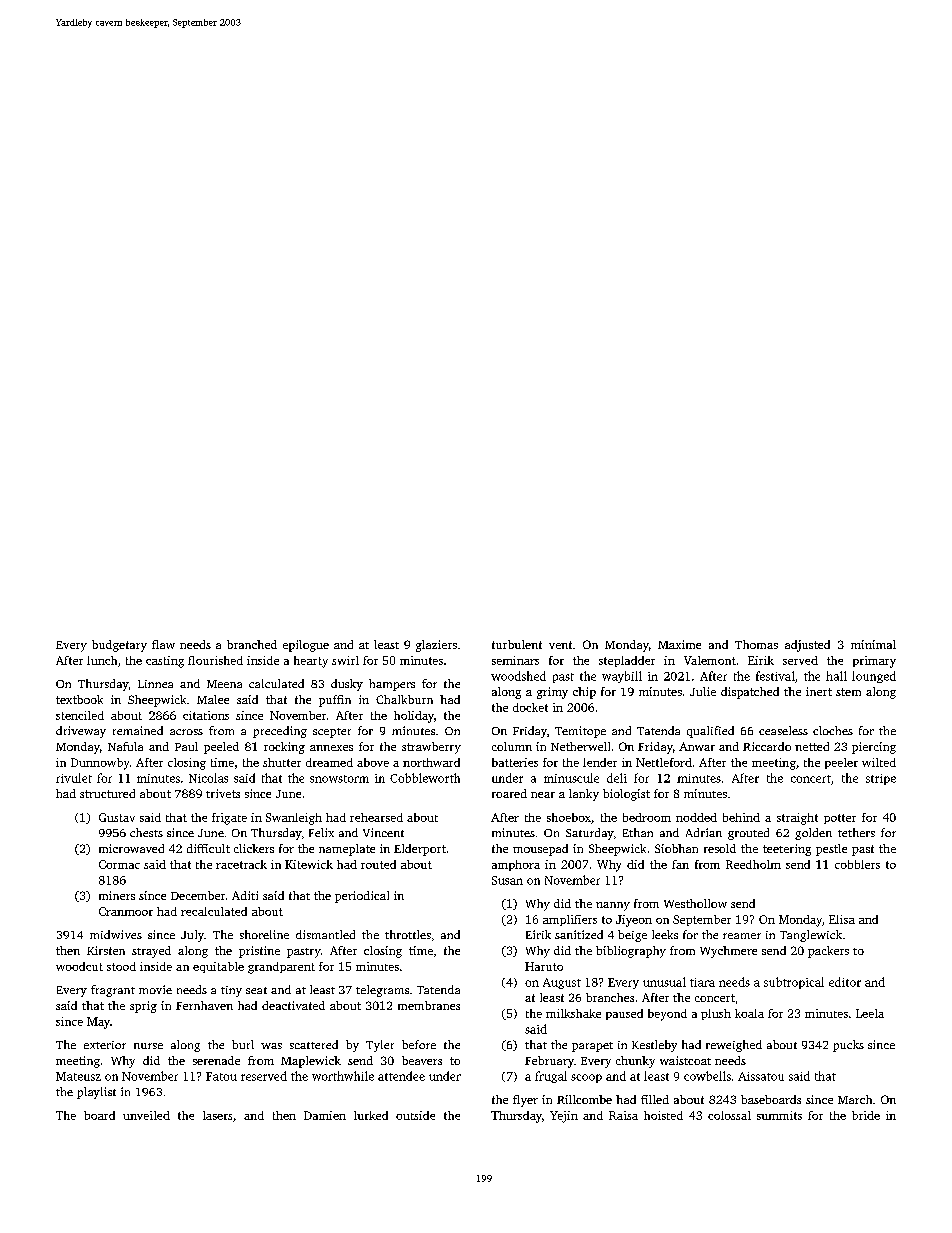 This screenshot has height=1233, width=952. I want to click on budgetary, so click(119, 646).
